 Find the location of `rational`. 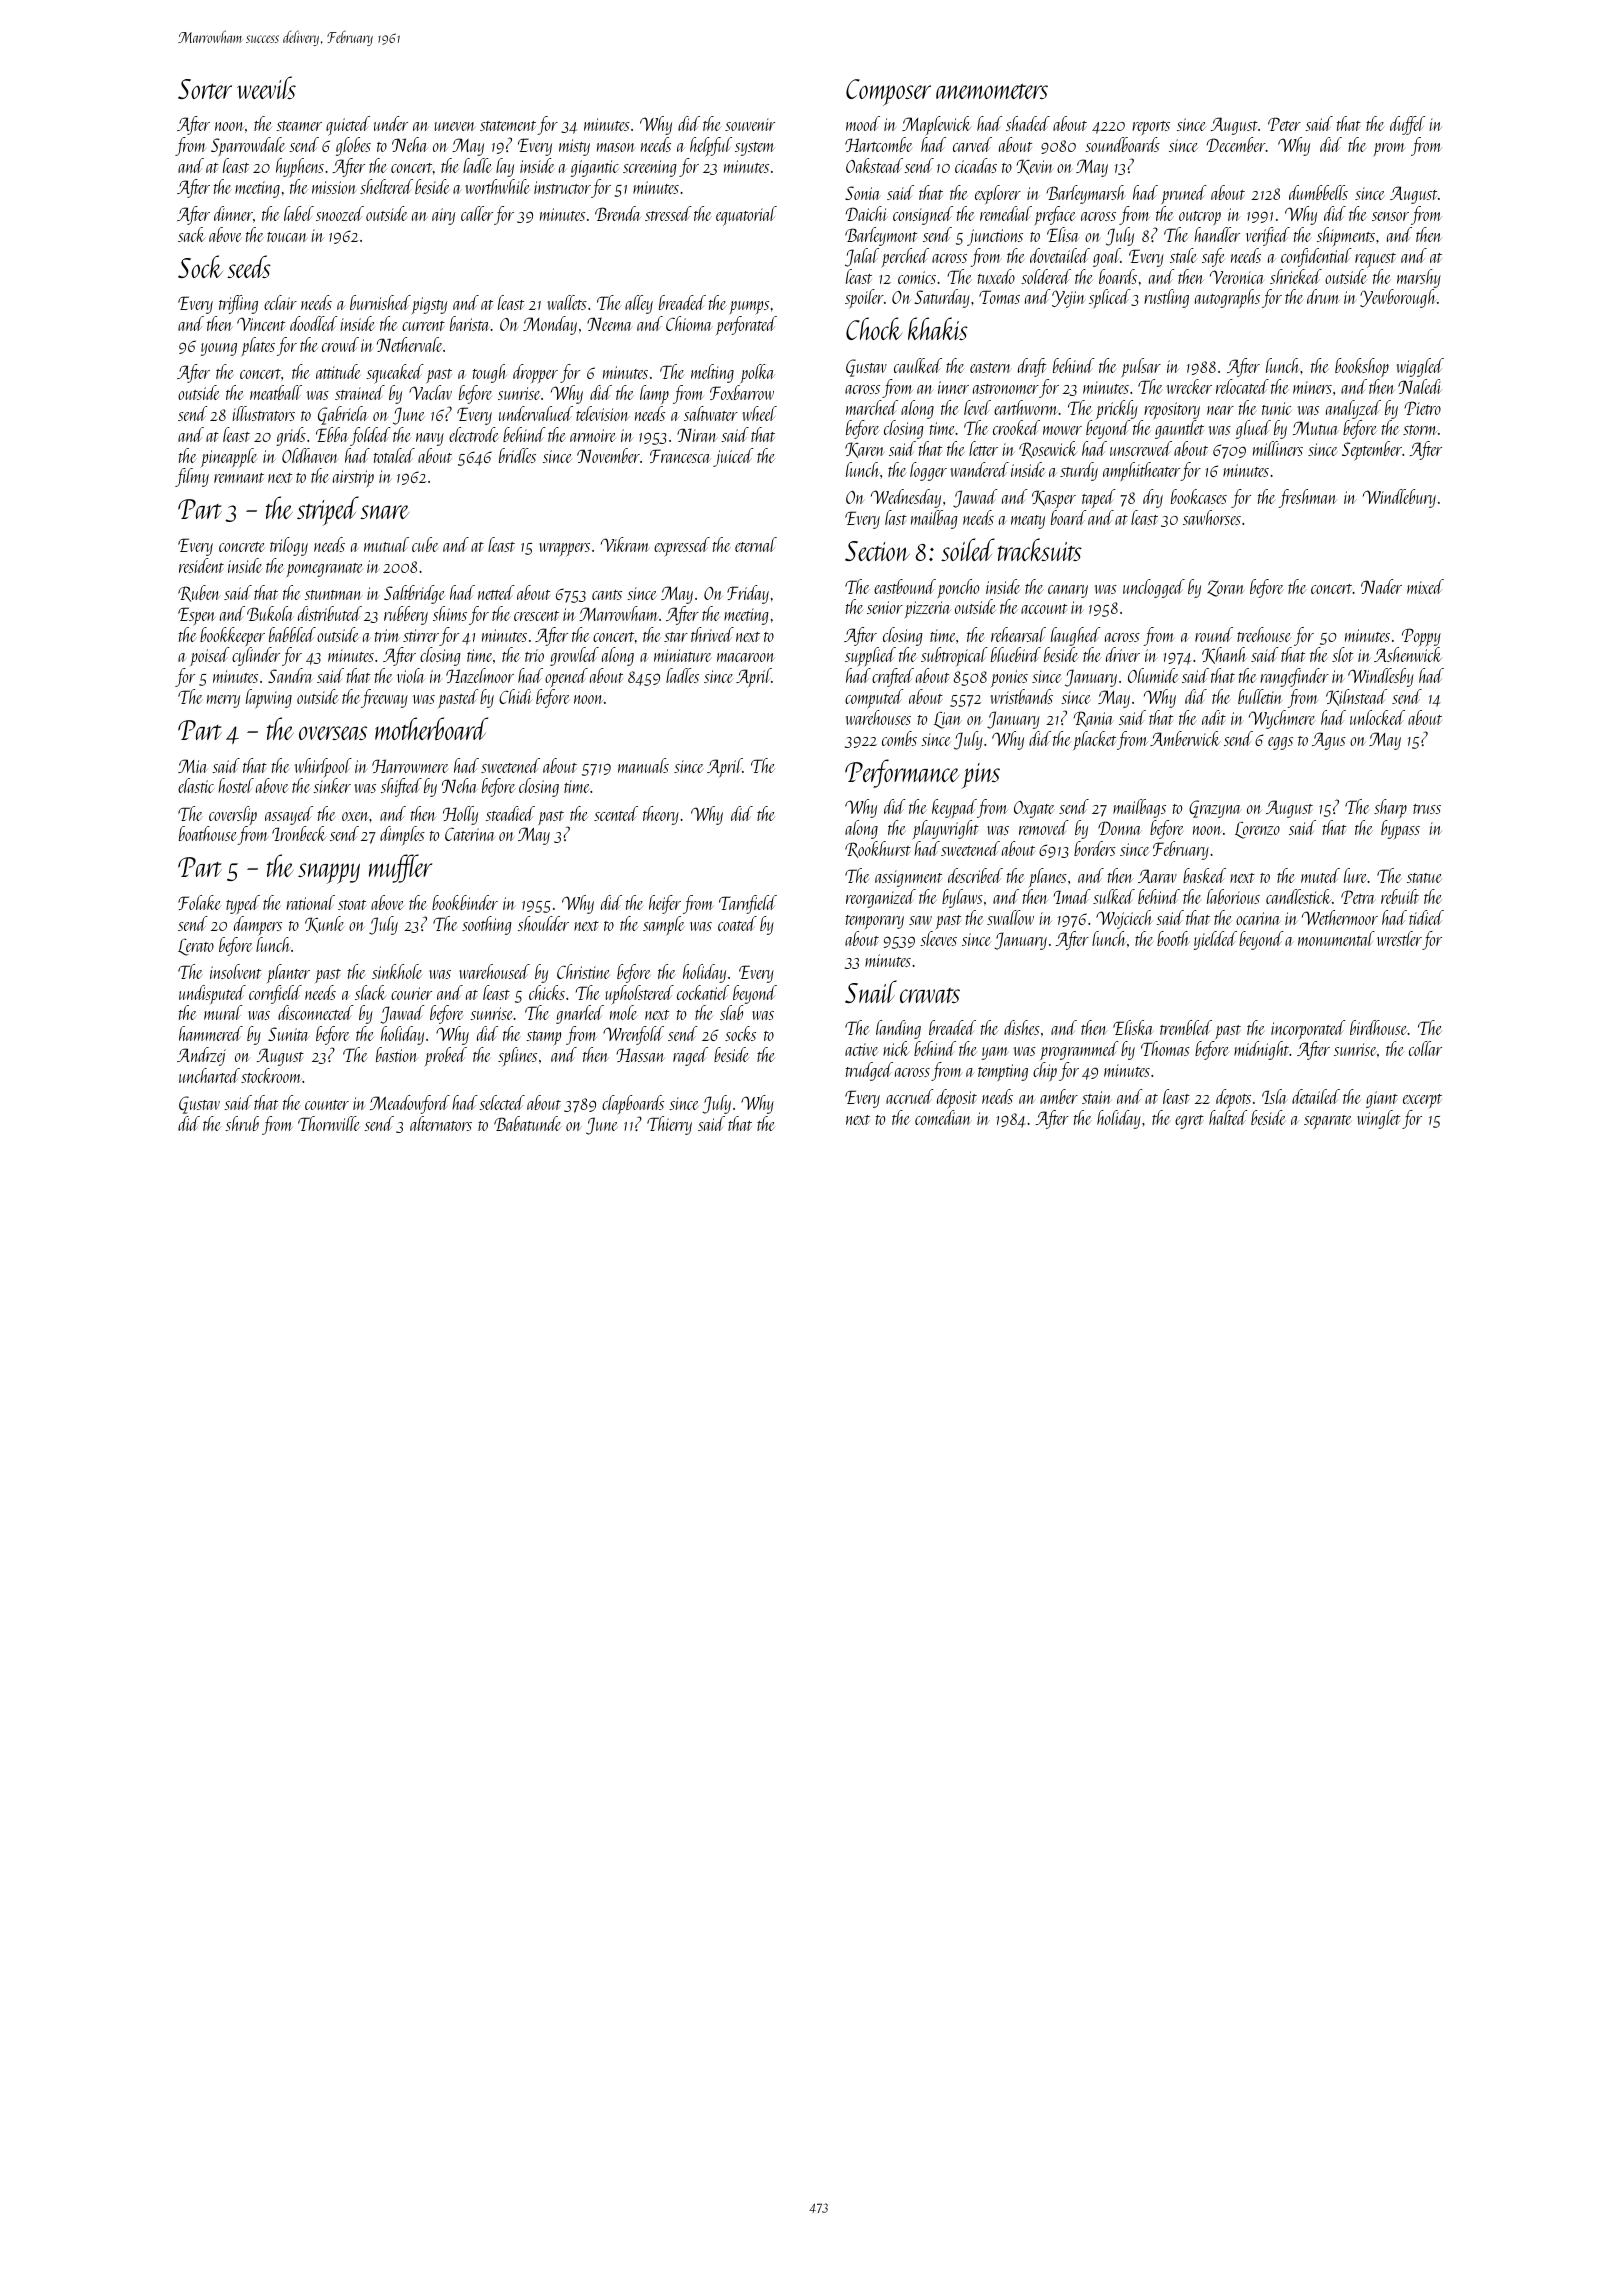

rational is located at coordinates (310, 902).
